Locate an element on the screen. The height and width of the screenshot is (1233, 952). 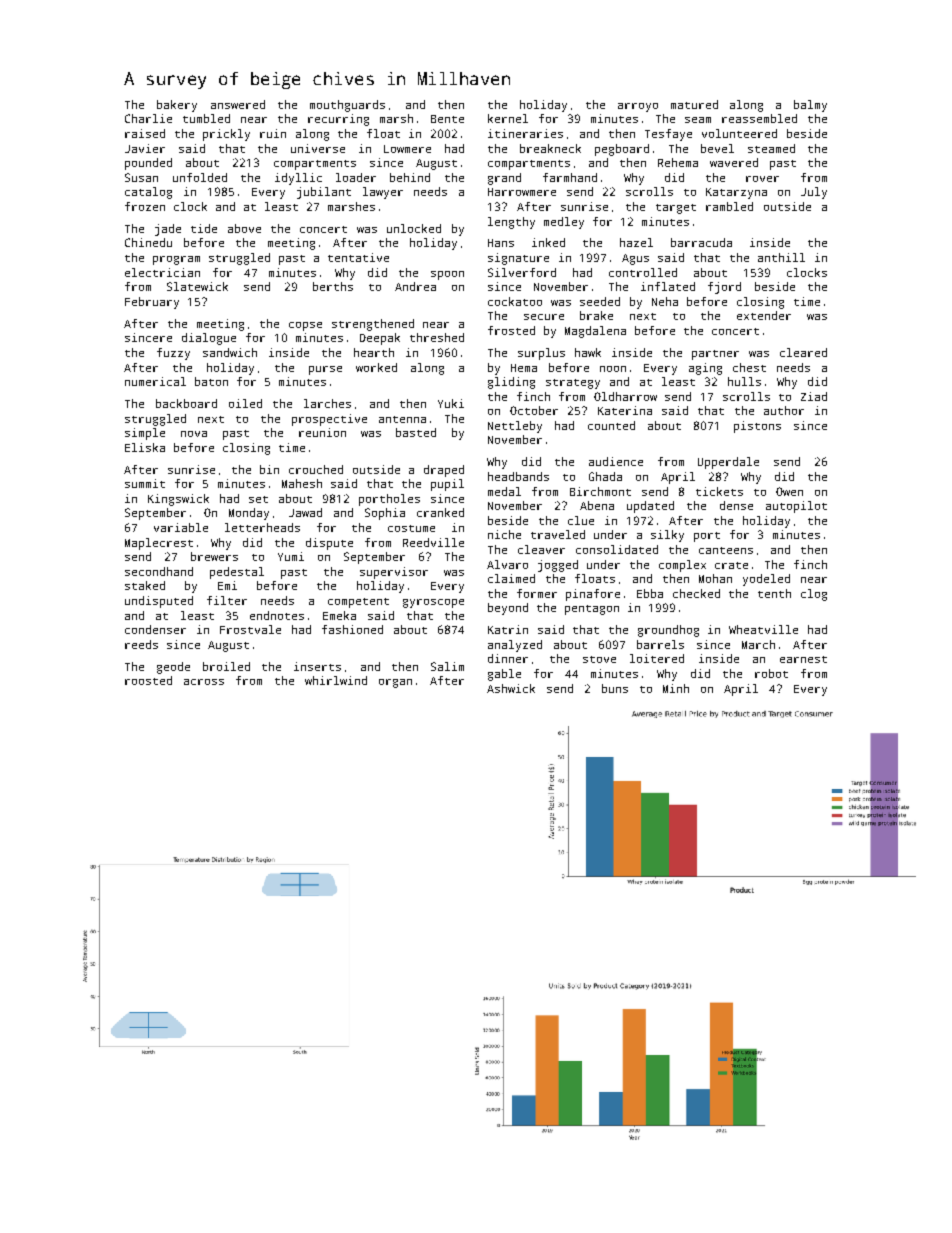
Upperdale is located at coordinates (728, 463).
